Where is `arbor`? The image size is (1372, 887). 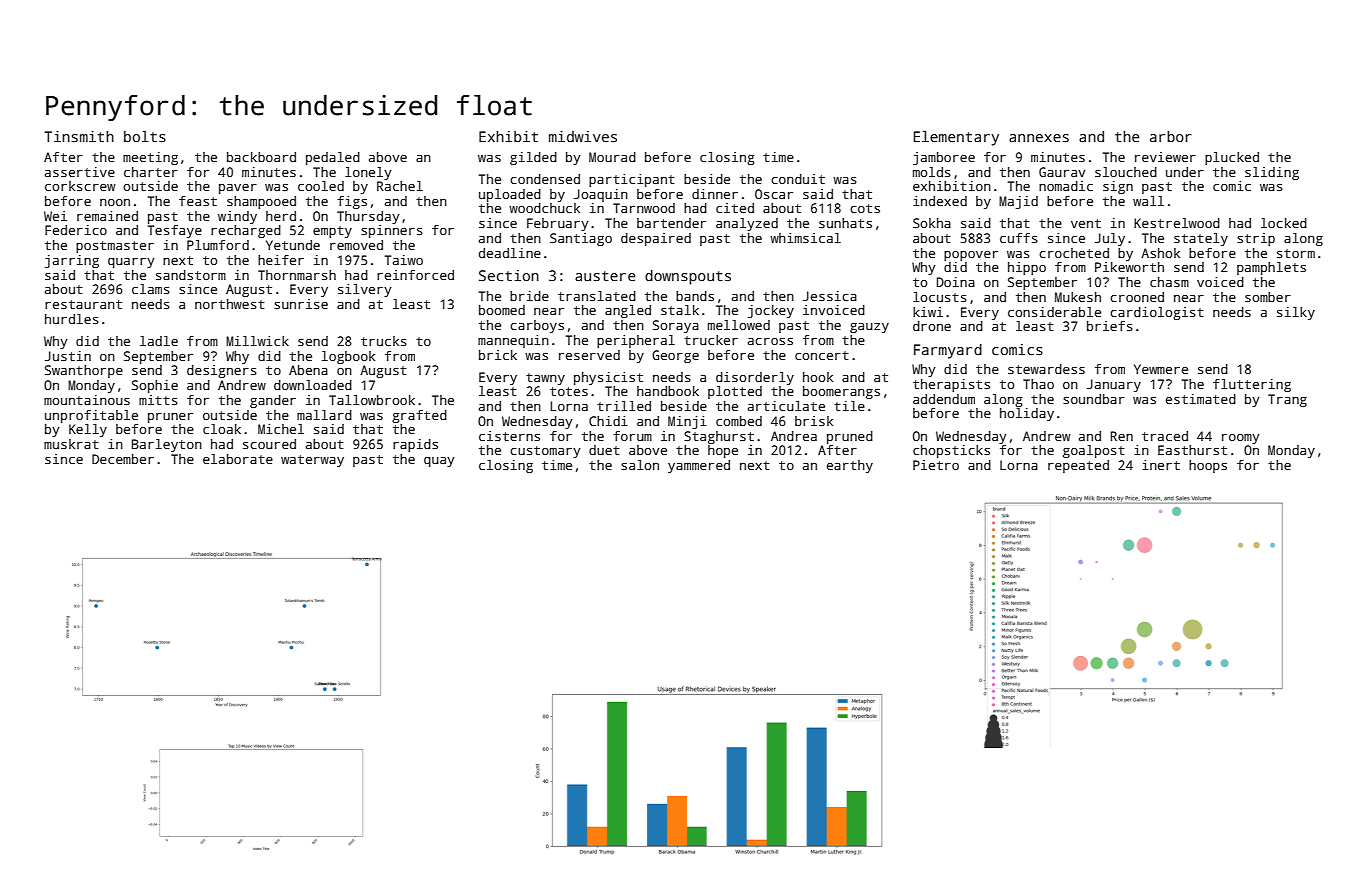
arbor is located at coordinates (1171, 136).
